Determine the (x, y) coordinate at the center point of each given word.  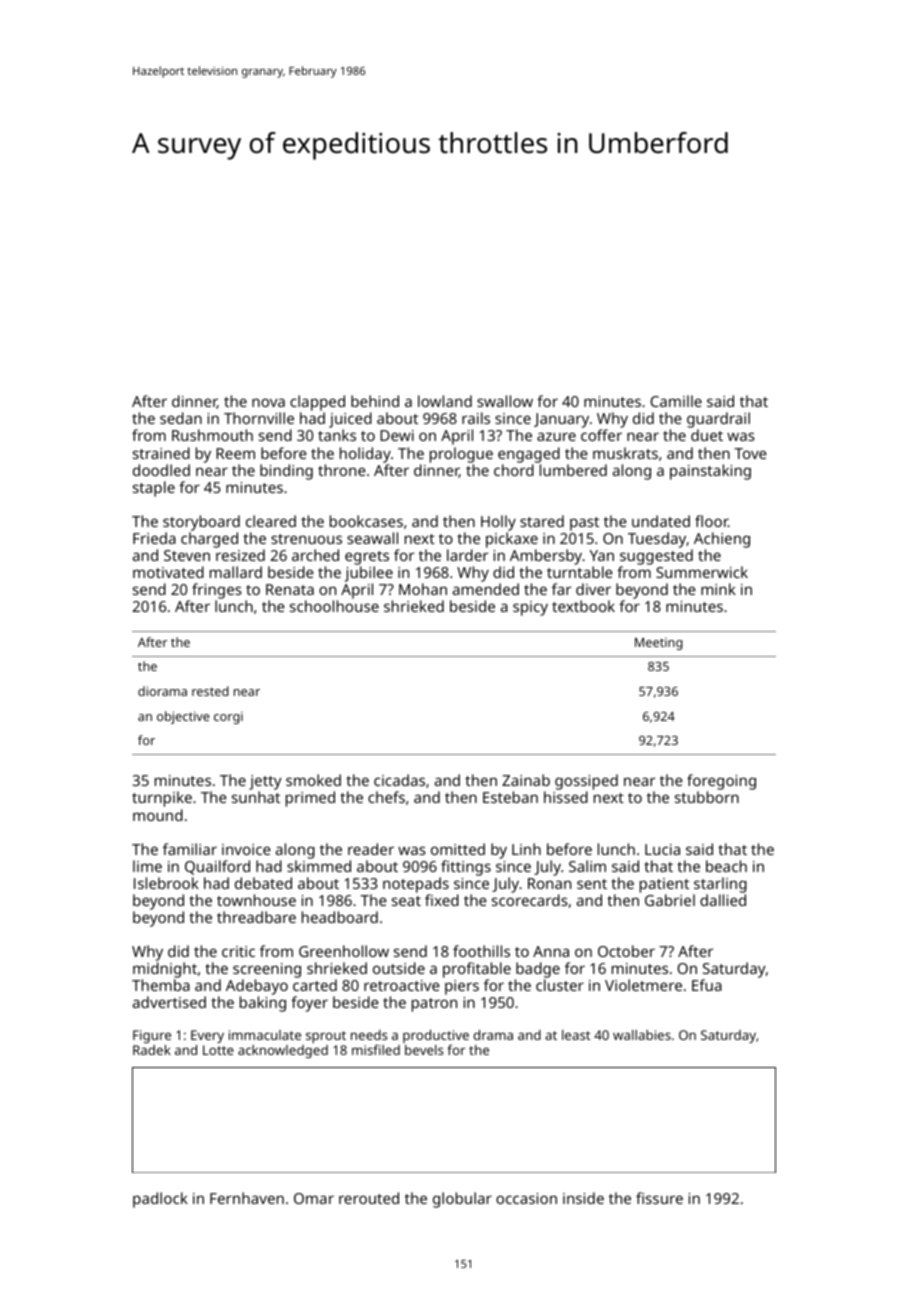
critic (238, 951)
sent (592, 884)
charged (209, 540)
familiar (190, 849)
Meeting (659, 644)
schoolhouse (334, 606)
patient (664, 885)
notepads (416, 885)
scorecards (530, 900)
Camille (676, 401)
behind (375, 401)
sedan (181, 418)
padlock (160, 1200)
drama (493, 1035)
